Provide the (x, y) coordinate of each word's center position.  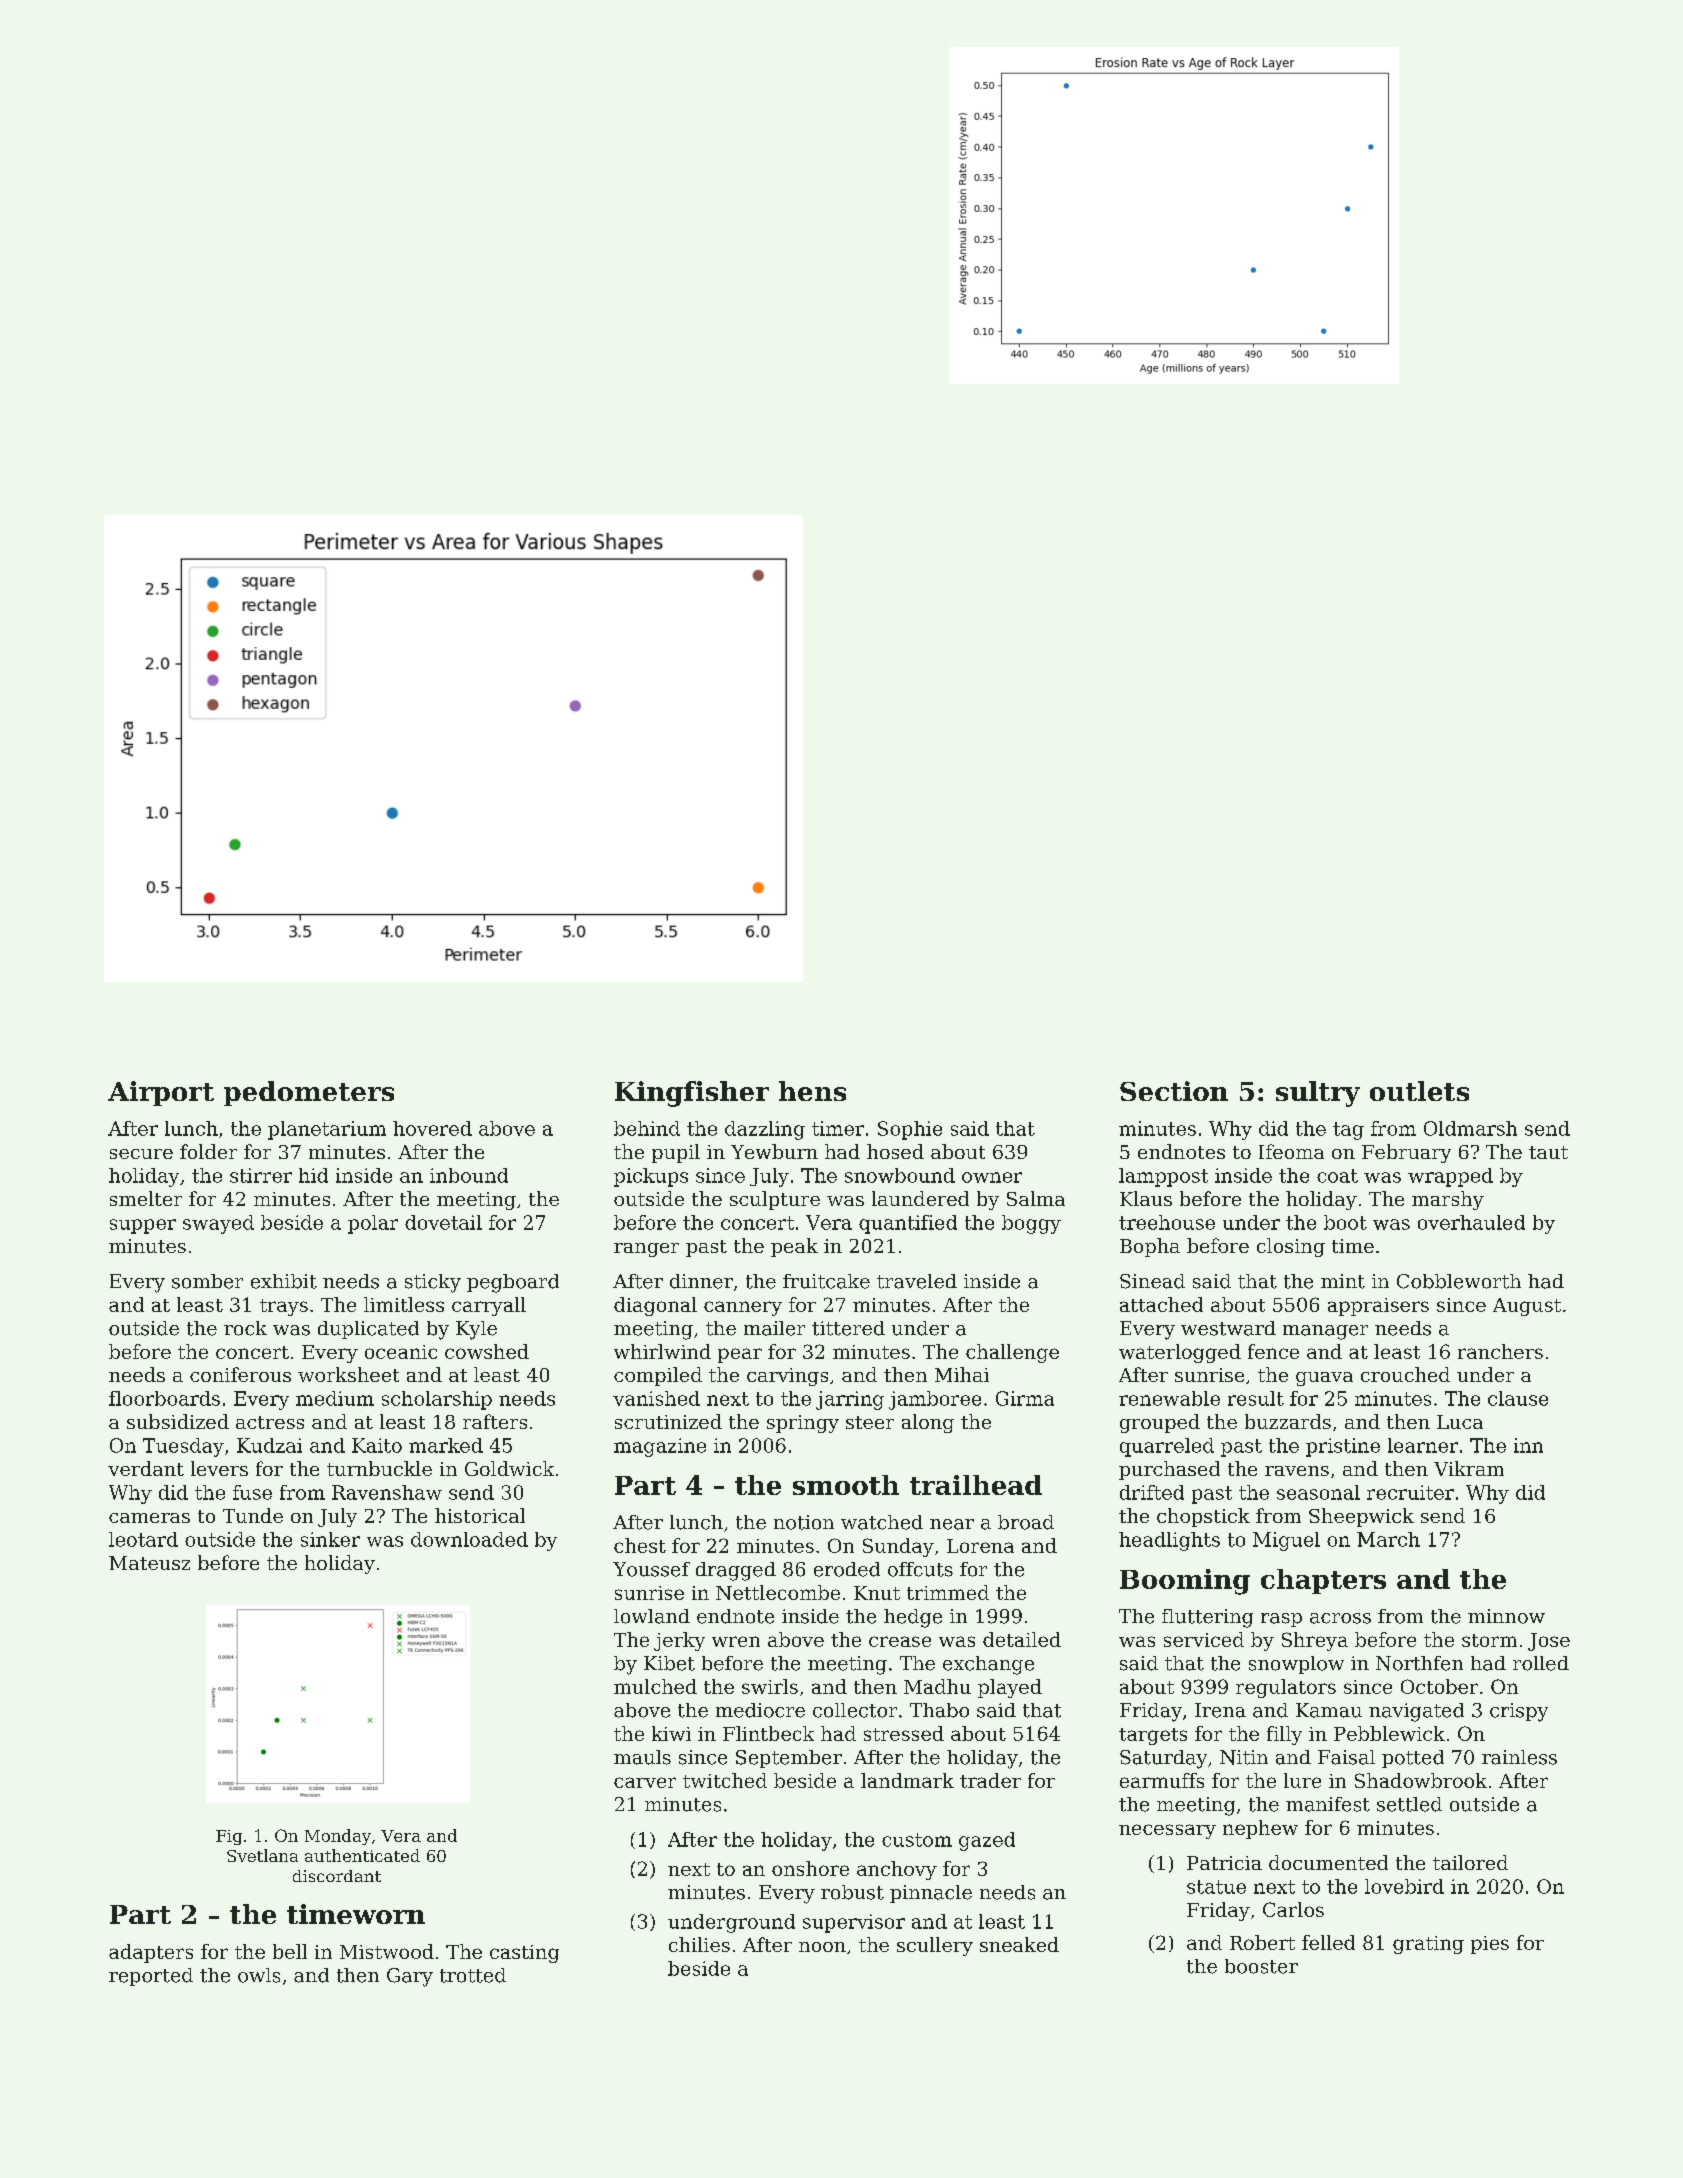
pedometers (309, 1093)
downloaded (469, 1539)
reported (151, 1977)
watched (882, 1522)
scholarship (437, 1400)
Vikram (1469, 1468)
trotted (473, 1975)
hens (812, 1091)
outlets (1419, 1091)
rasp (1281, 1620)
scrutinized (668, 1421)
